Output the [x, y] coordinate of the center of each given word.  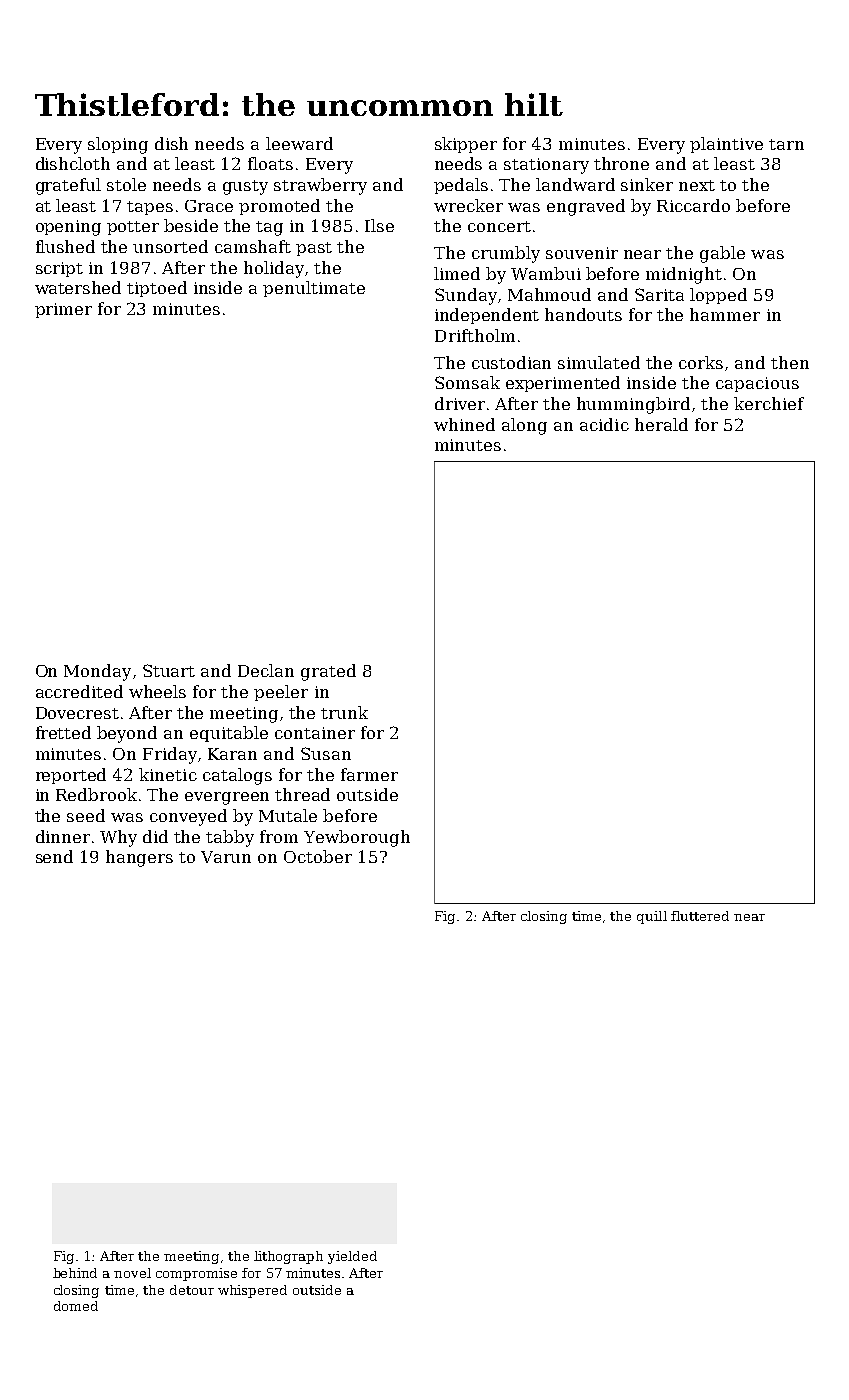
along [524, 426]
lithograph [288, 1257]
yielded [352, 1257]
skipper [466, 145]
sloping [118, 145]
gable [722, 254]
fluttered [700, 916]
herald [661, 424]
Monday [97, 672]
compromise [196, 1274]
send [54, 856]
